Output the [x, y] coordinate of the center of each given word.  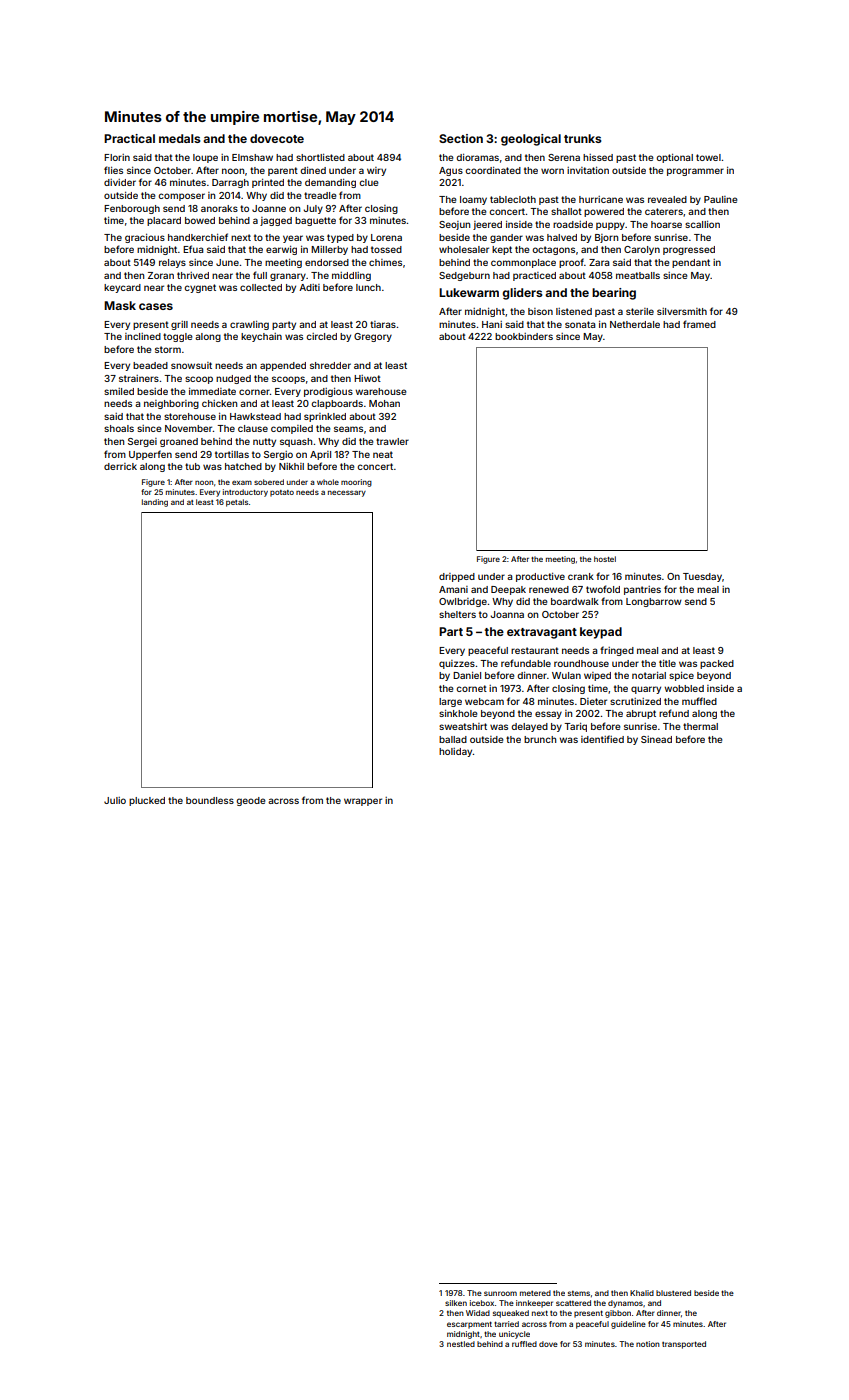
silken [456, 1303]
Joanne [269, 208]
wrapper [363, 802]
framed [699, 324]
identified [602, 739]
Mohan [384, 403]
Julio [115, 800]
